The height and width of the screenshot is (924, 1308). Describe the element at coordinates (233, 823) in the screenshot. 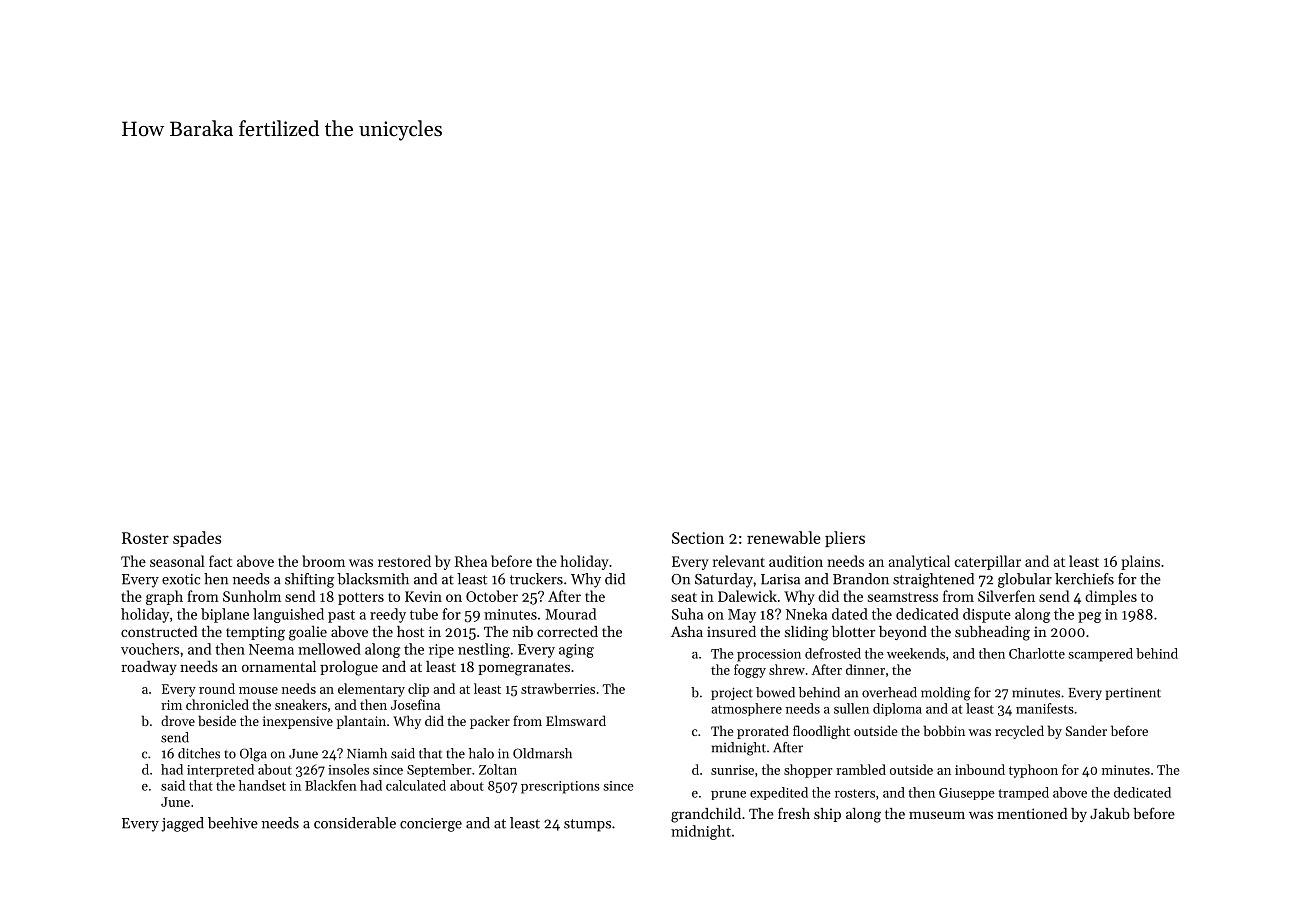

I see `beehive` at that location.
